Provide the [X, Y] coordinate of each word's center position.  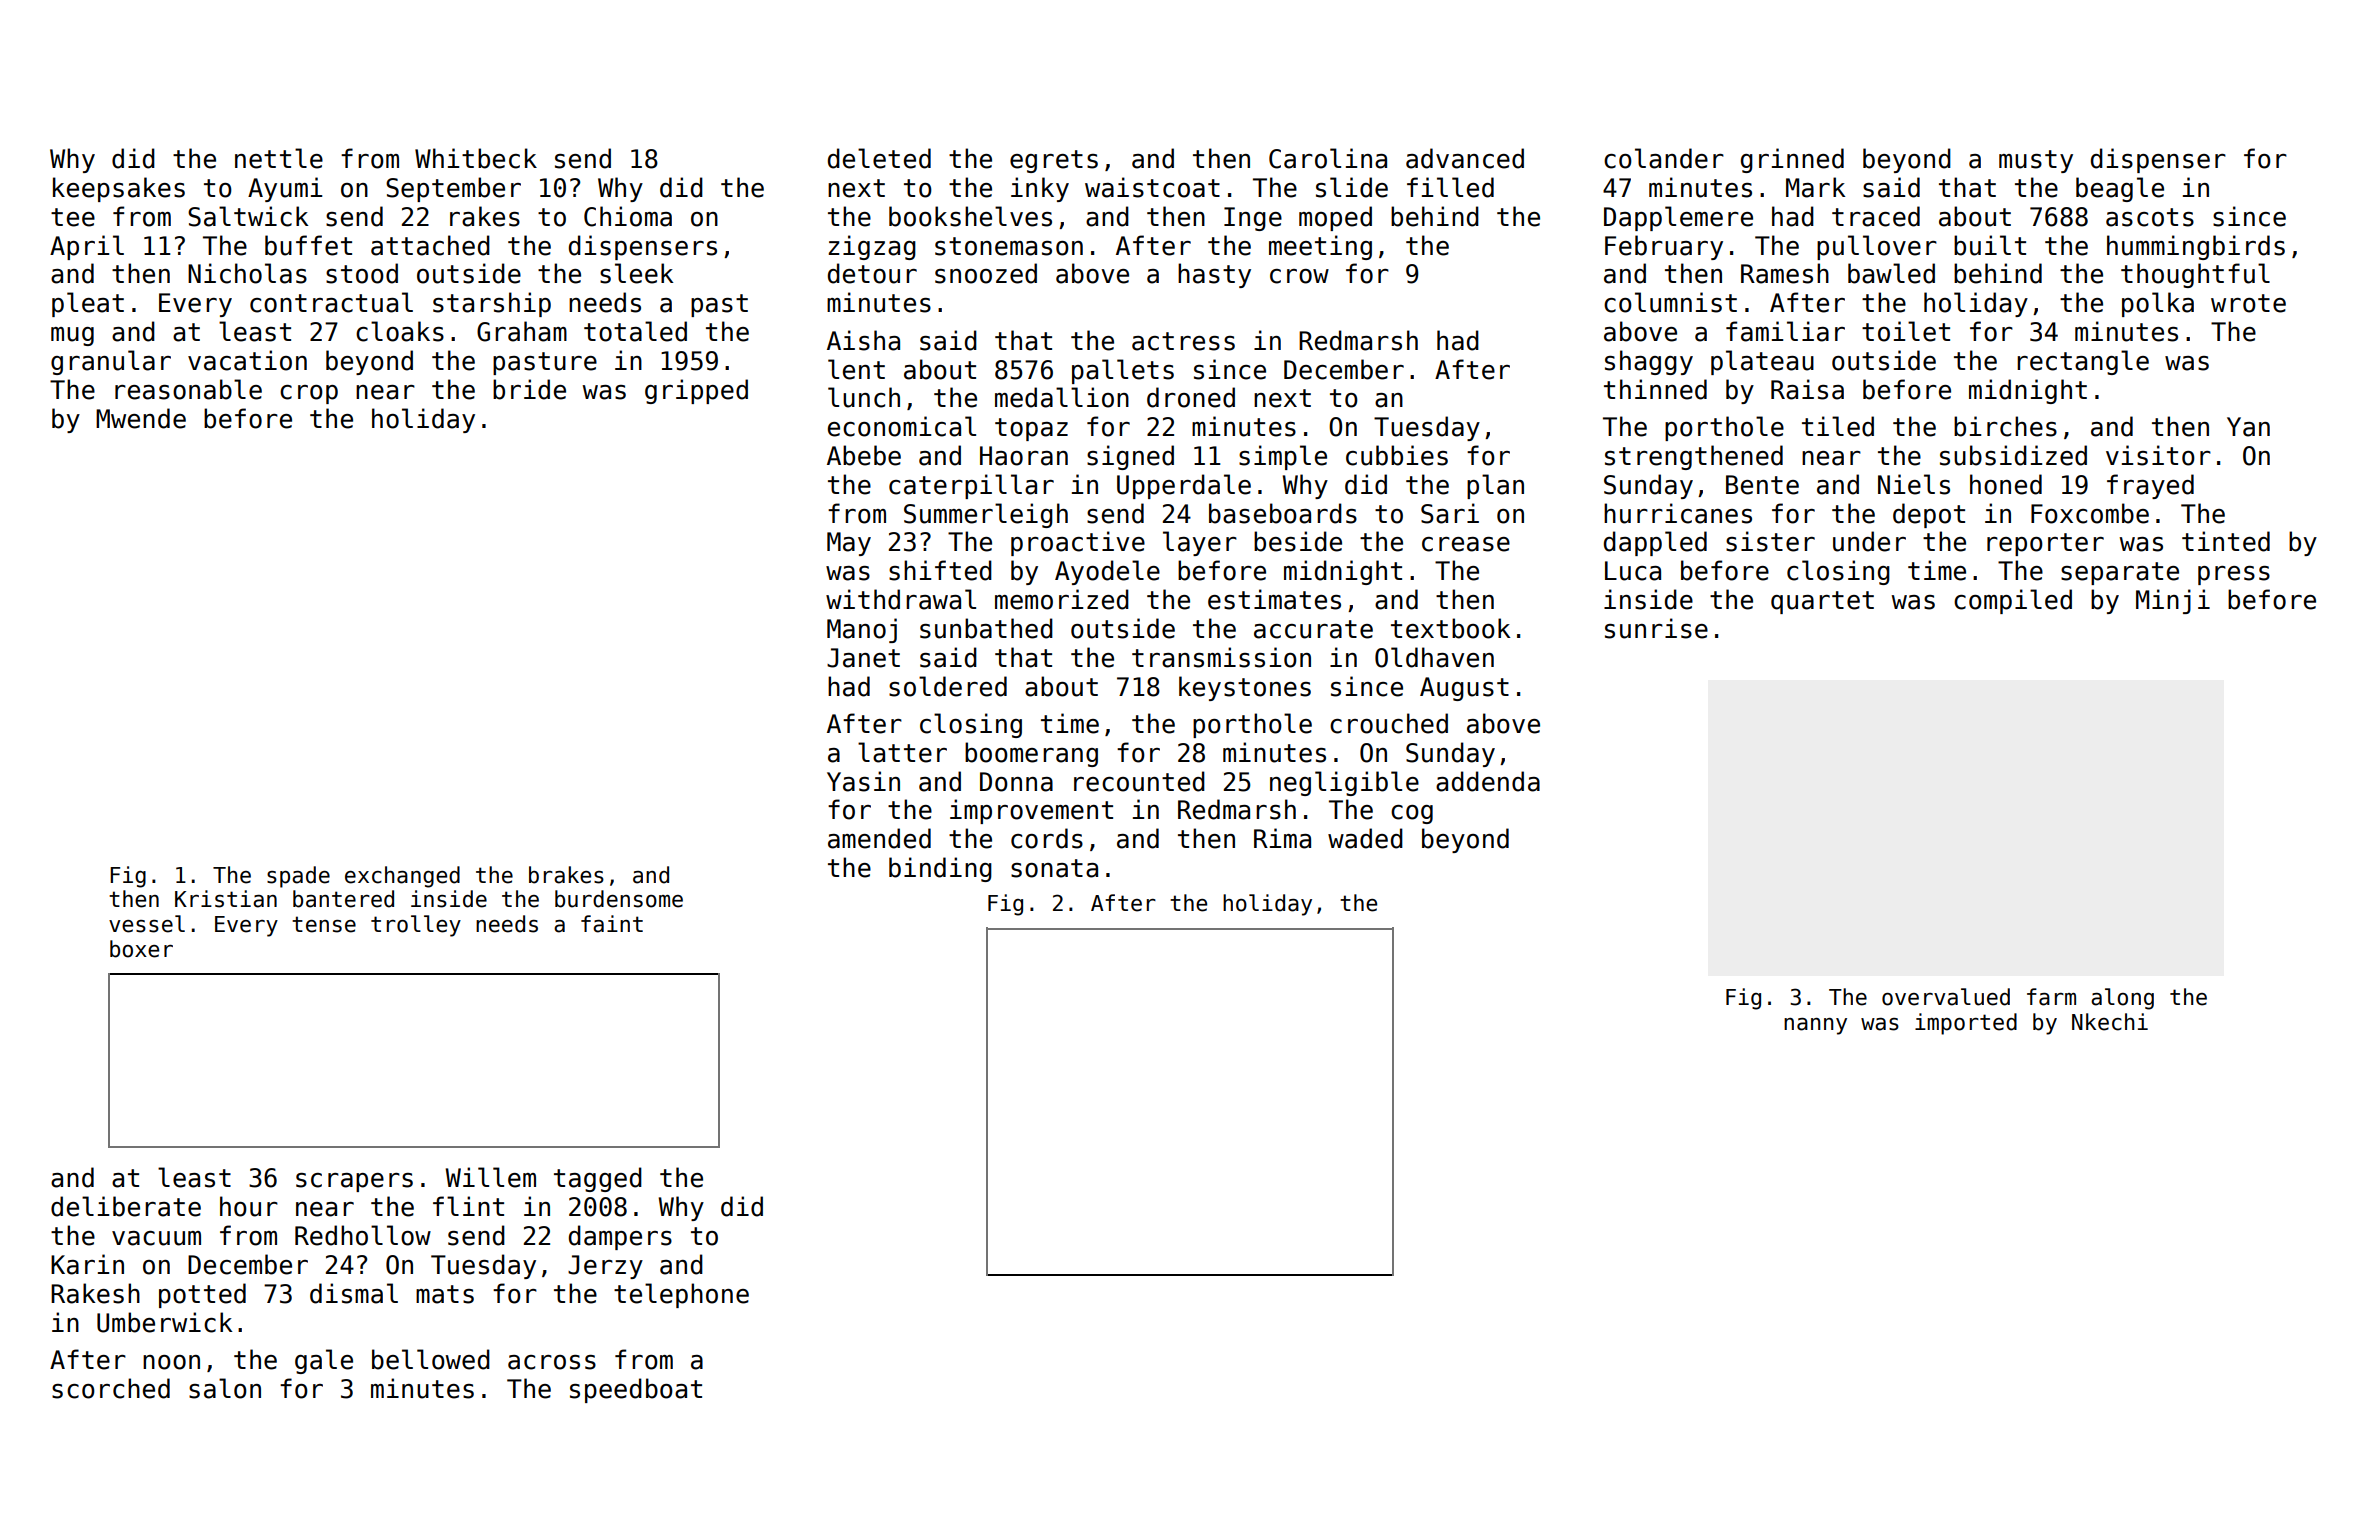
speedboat [636, 1390]
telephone [681, 1295]
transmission [1221, 657]
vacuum [156, 1238]
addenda [1488, 781]
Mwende [141, 418]
